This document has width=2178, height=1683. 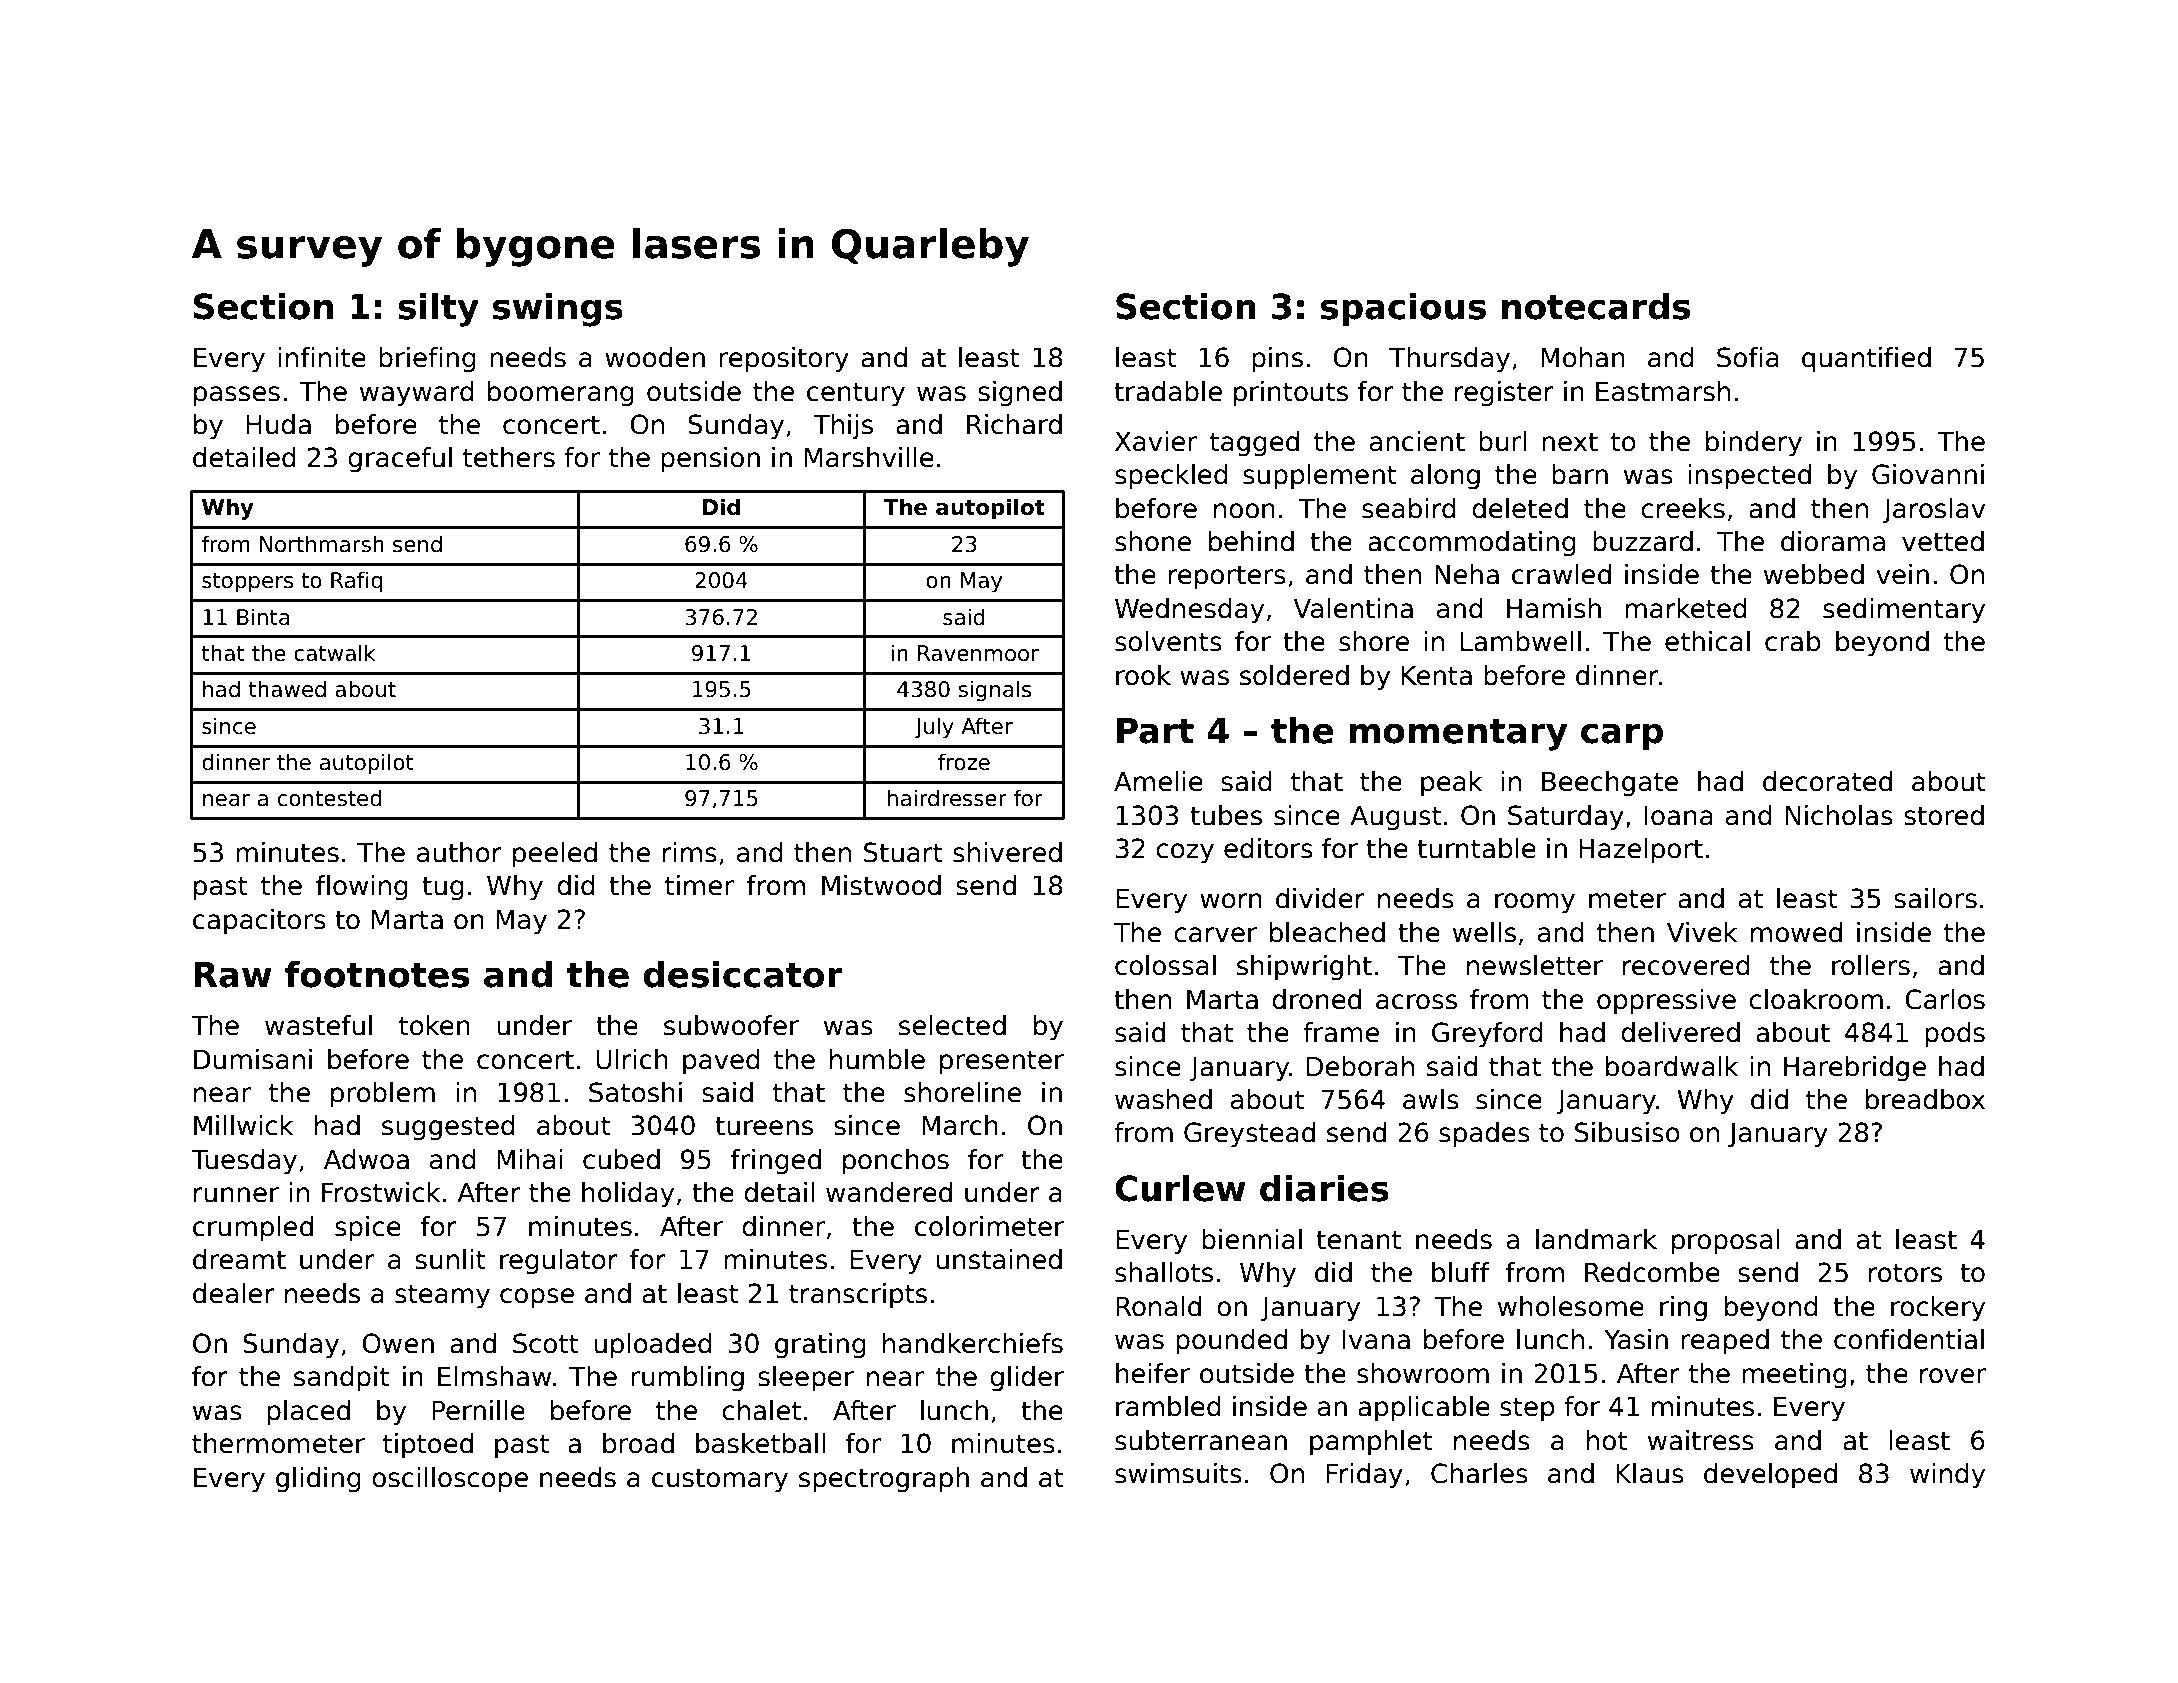 I want to click on Huda, so click(x=279, y=424).
